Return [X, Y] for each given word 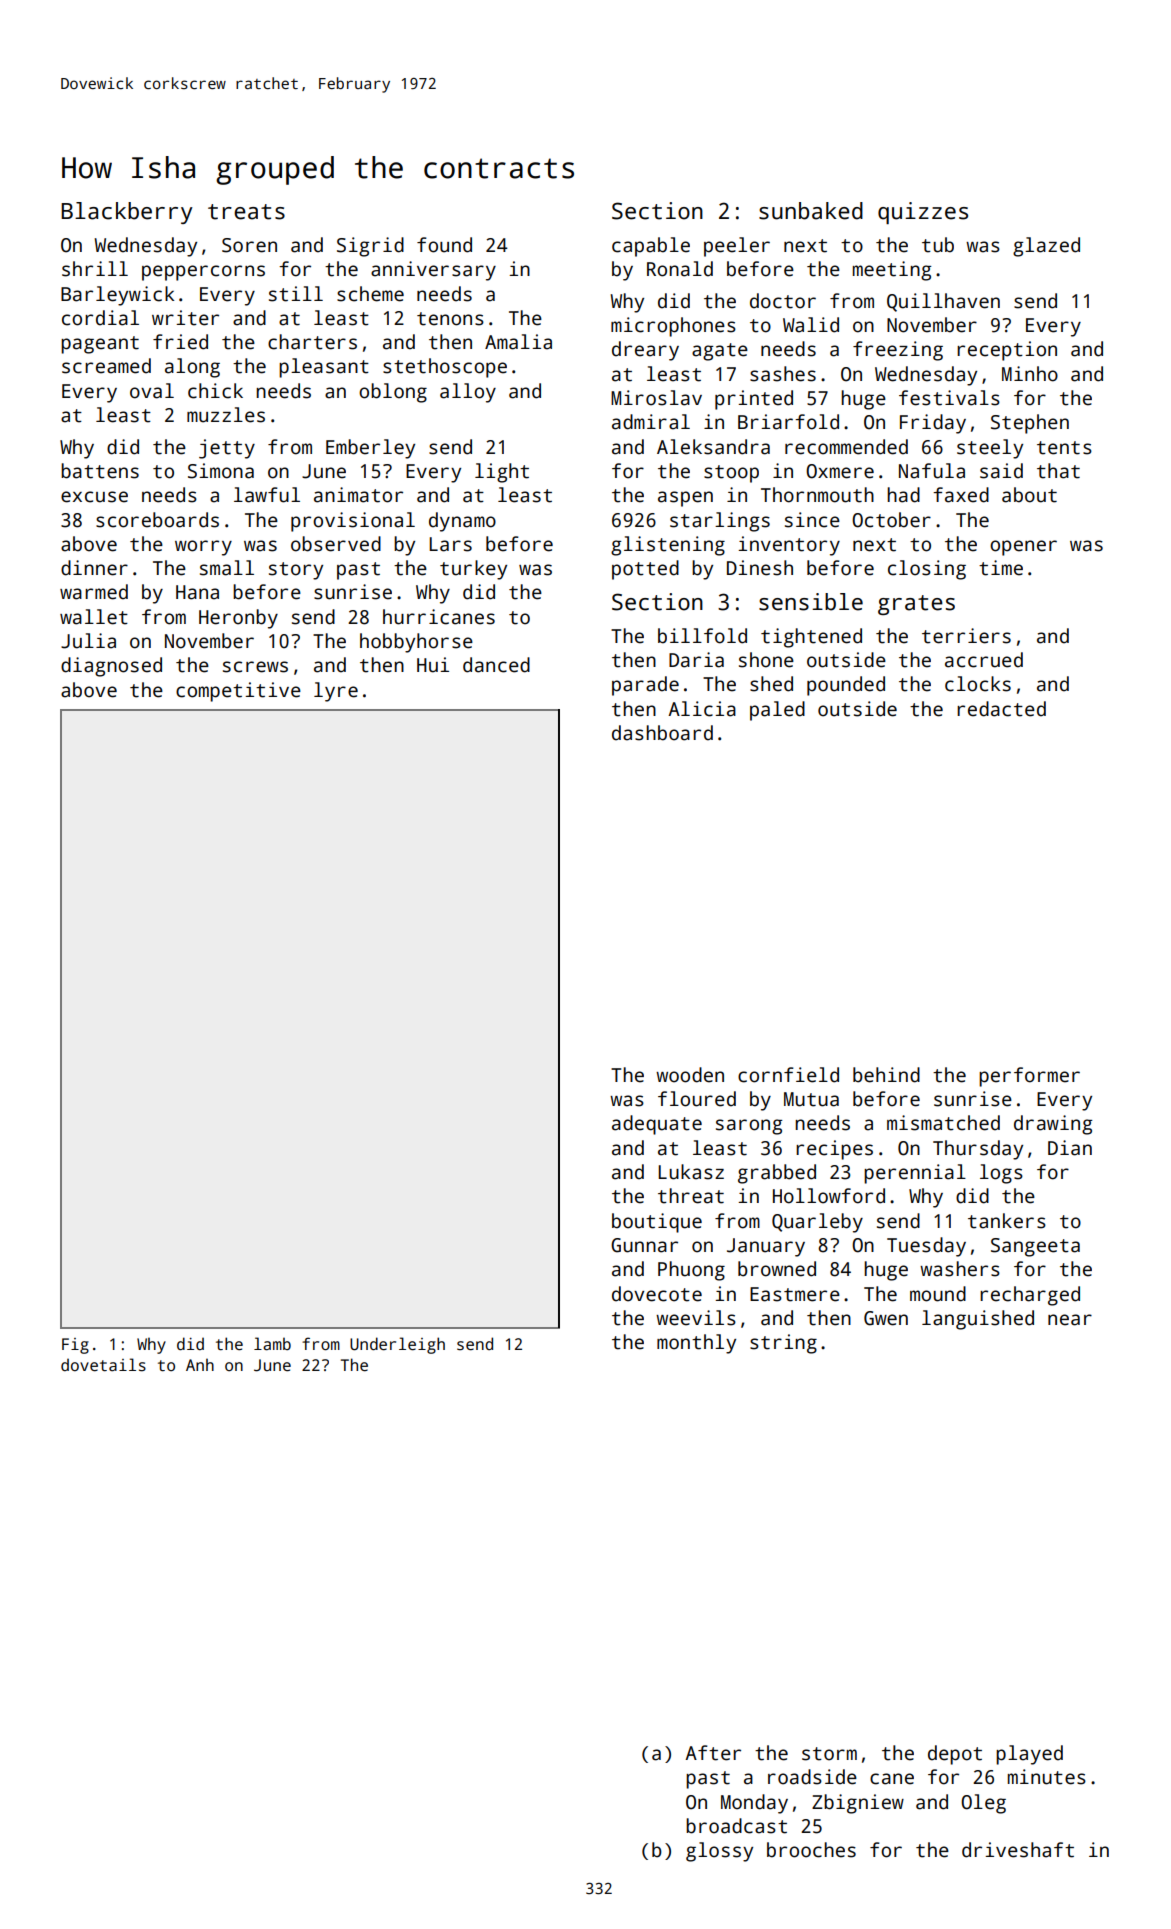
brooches [811, 1850]
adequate [657, 1125]
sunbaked [811, 211]
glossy [719, 1852]
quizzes [923, 213]
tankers [1007, 1221]
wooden [690, 1075]
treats [246, 212]
